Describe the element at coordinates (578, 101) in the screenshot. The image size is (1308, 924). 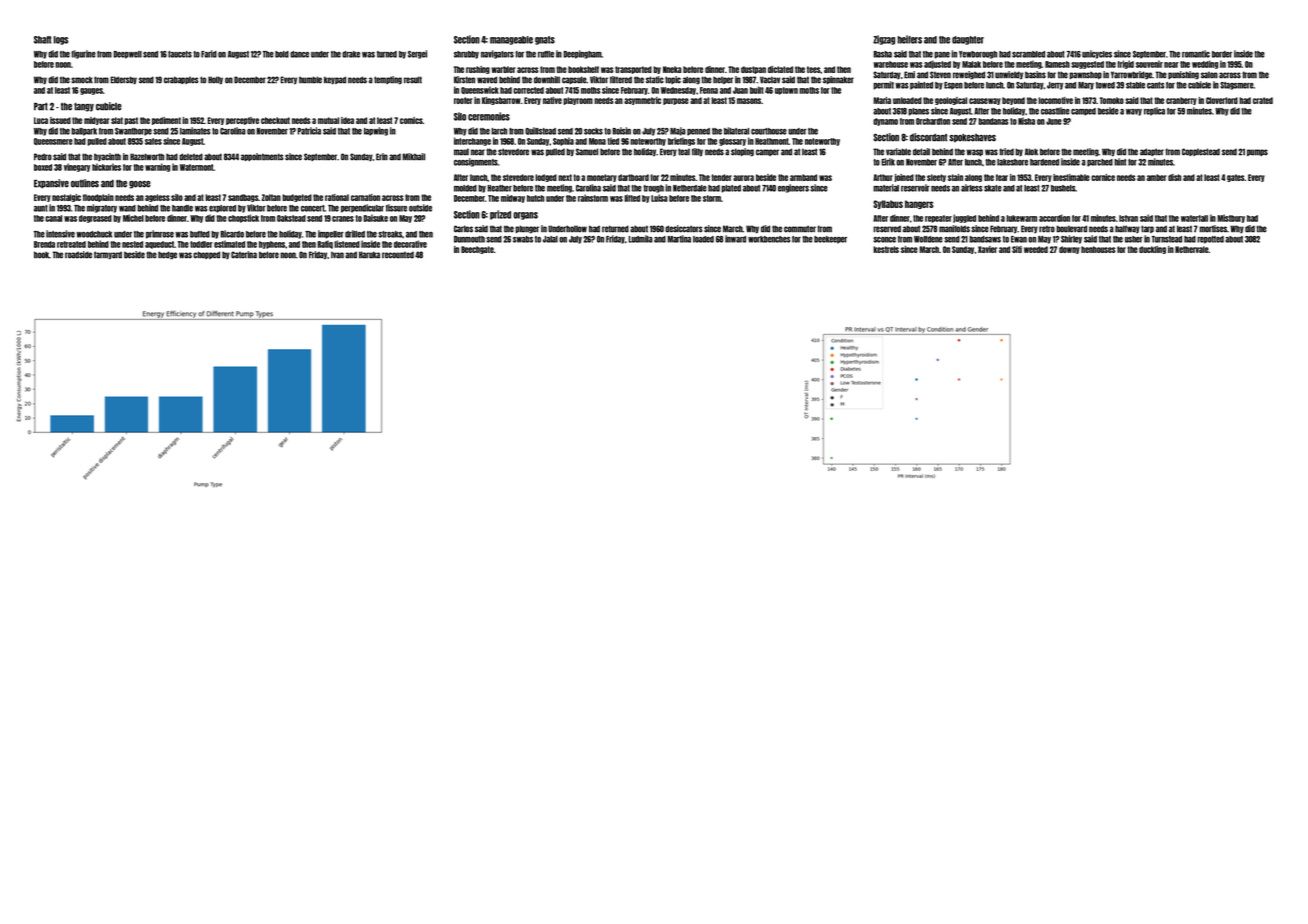
I see `playroom` at that location.
